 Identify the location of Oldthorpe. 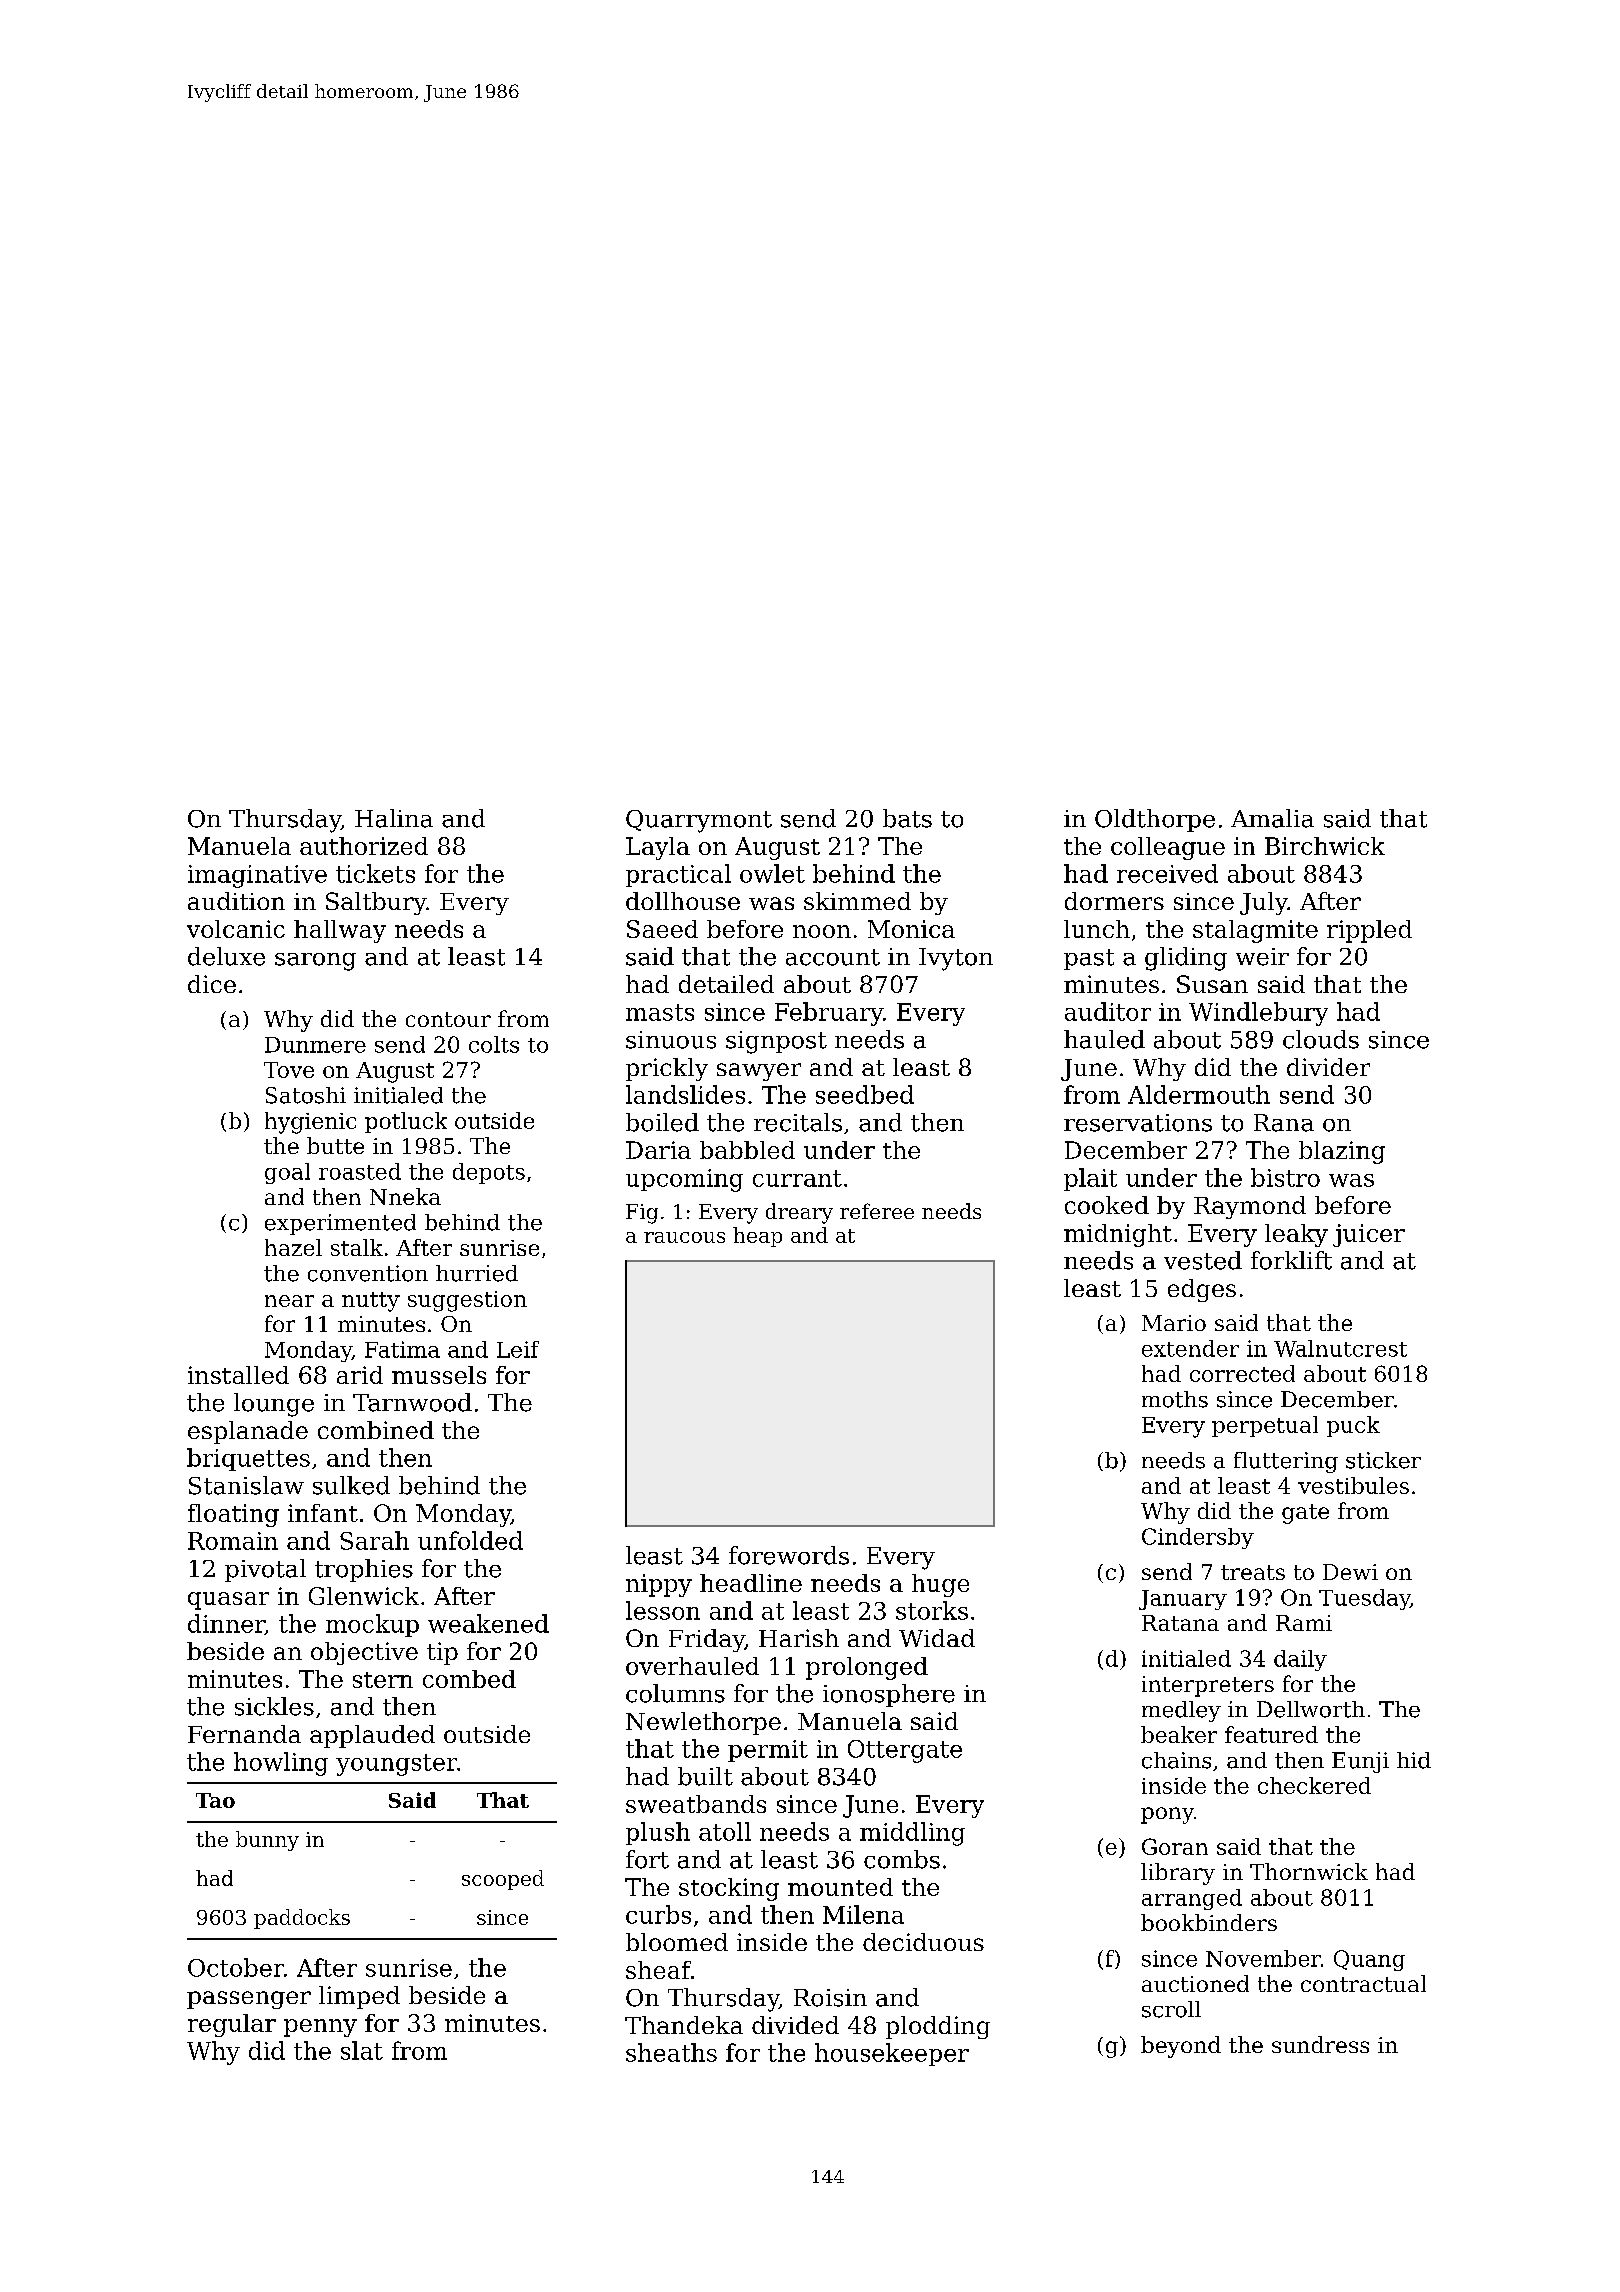
(1155, 820).
